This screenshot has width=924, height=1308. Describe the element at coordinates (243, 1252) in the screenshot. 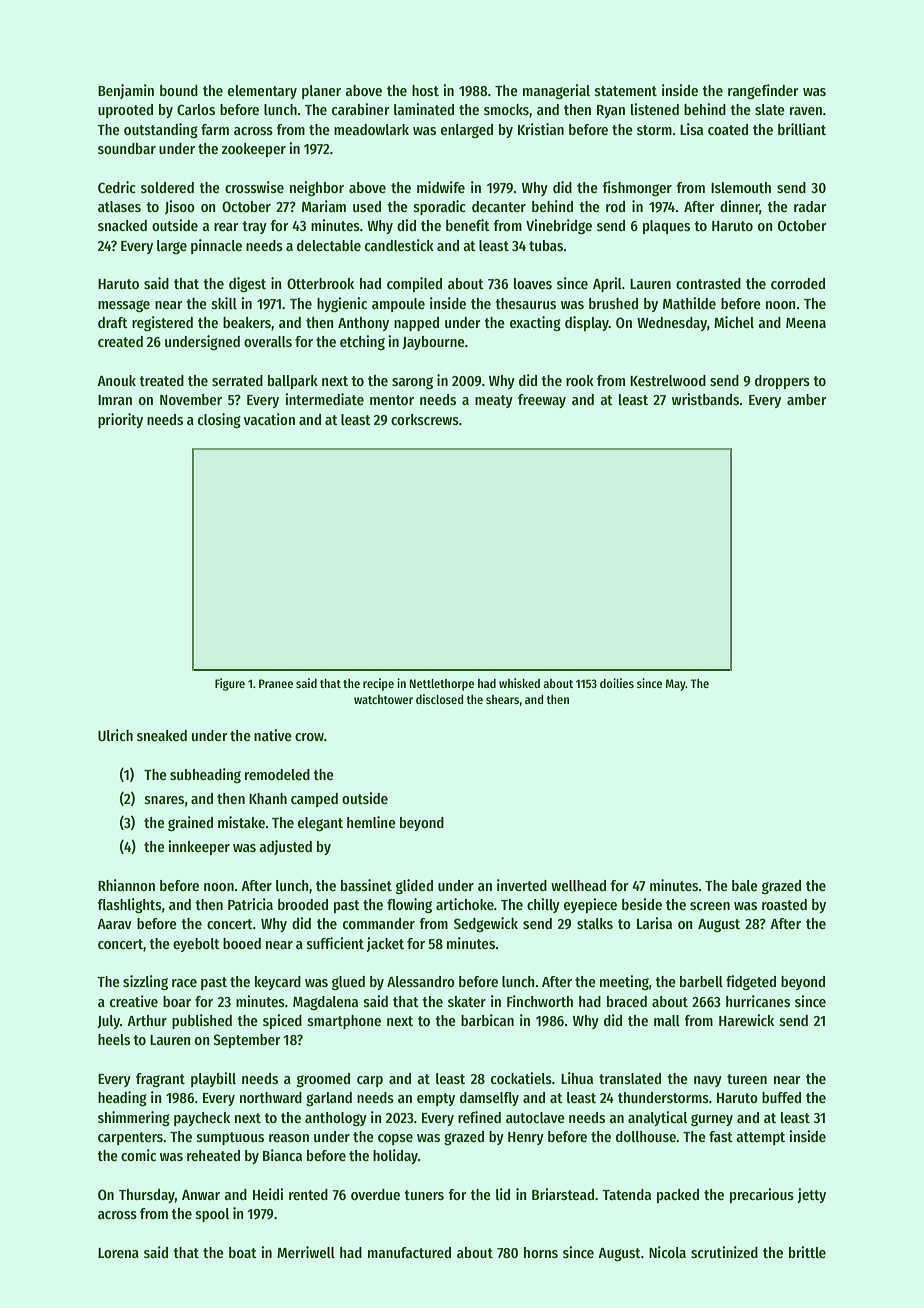

I see `boat` at that location.
